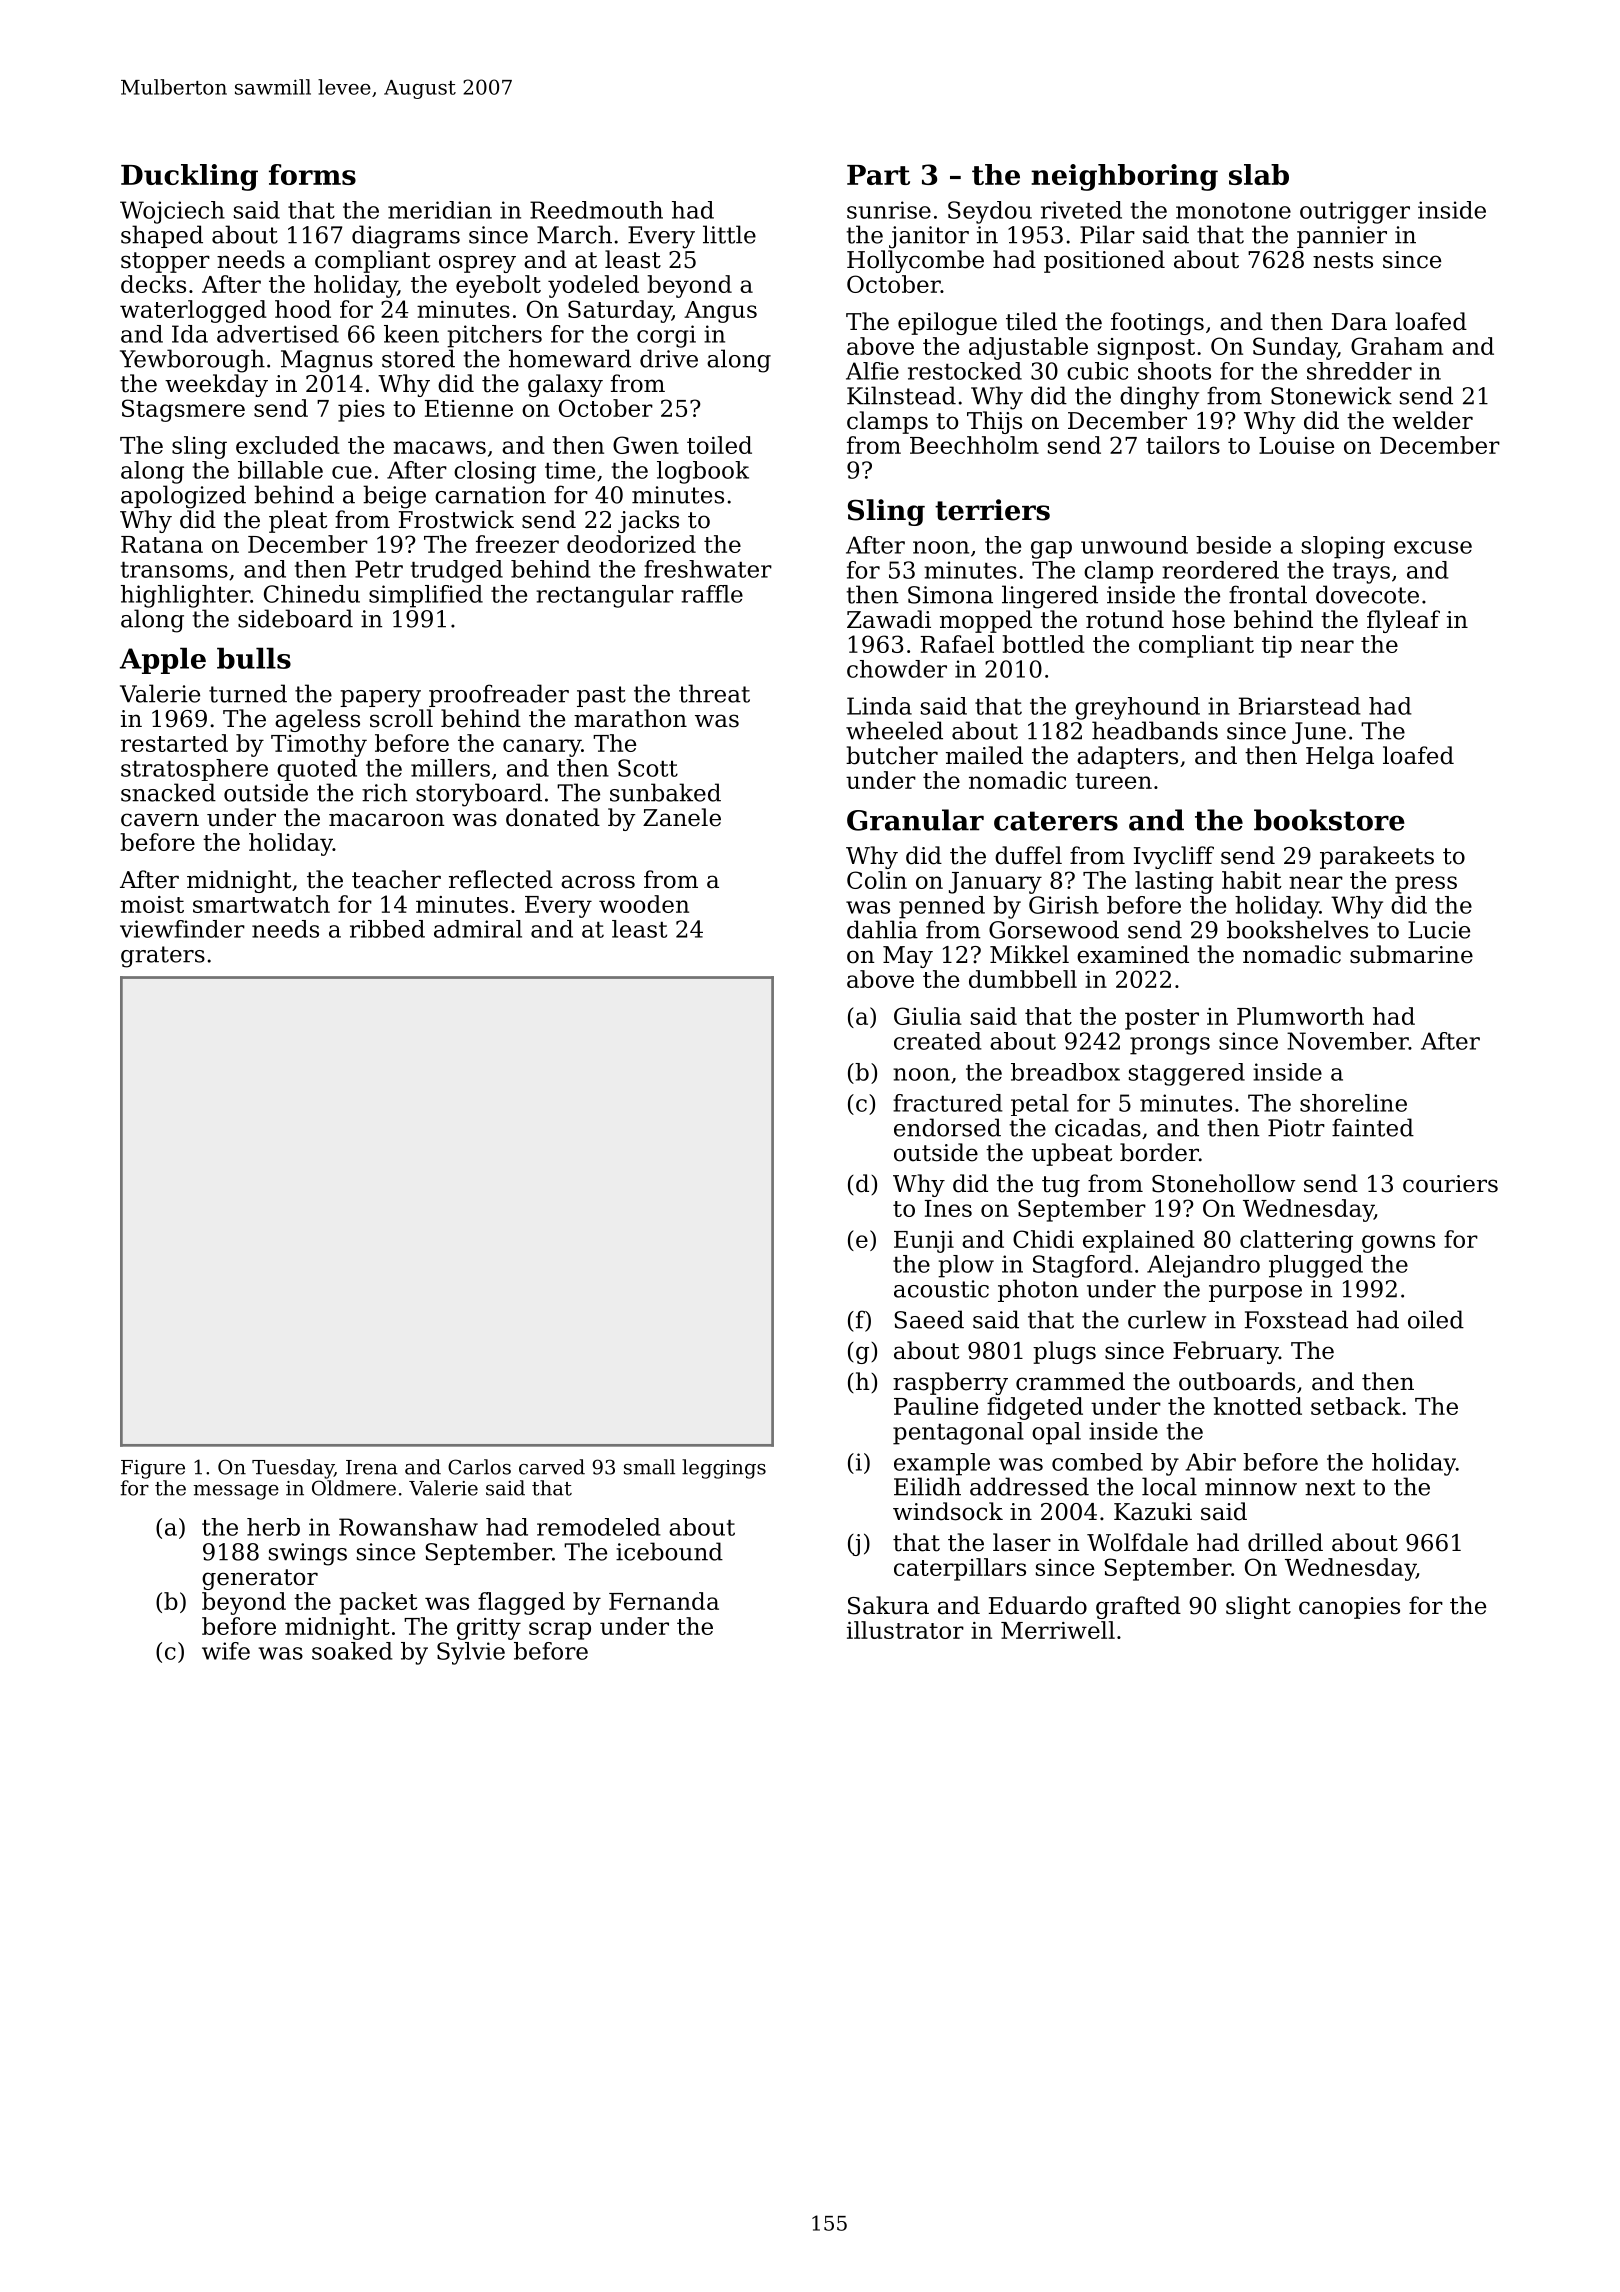 Image resolution: width=1620 pixels, height=2292 pixels. Describe the element at coordinates (440, 210) in the screenshot. I see `meridian` at that location.
